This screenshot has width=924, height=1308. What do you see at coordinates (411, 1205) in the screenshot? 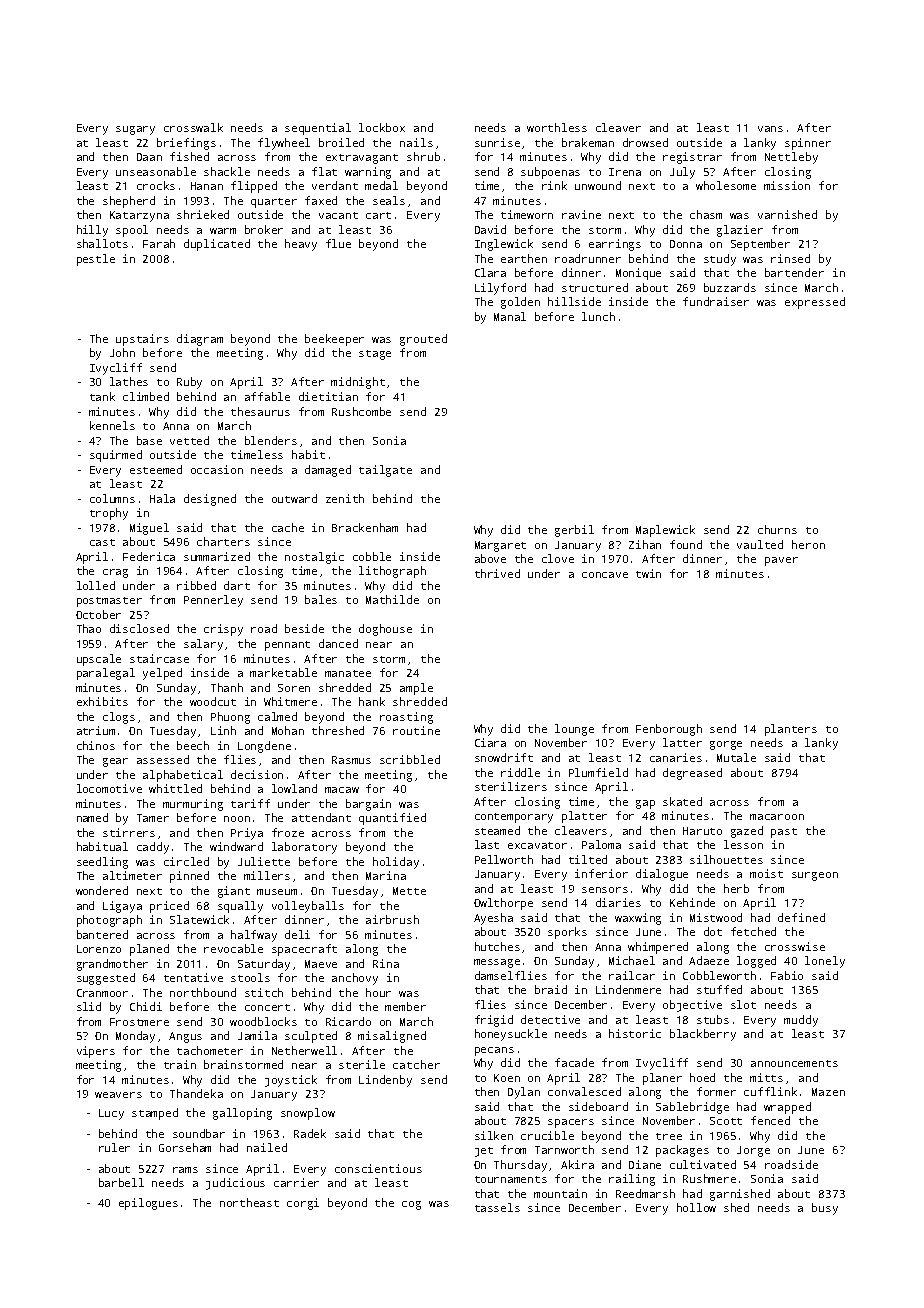
I see `cog` at bounding box center [411, 1205].
